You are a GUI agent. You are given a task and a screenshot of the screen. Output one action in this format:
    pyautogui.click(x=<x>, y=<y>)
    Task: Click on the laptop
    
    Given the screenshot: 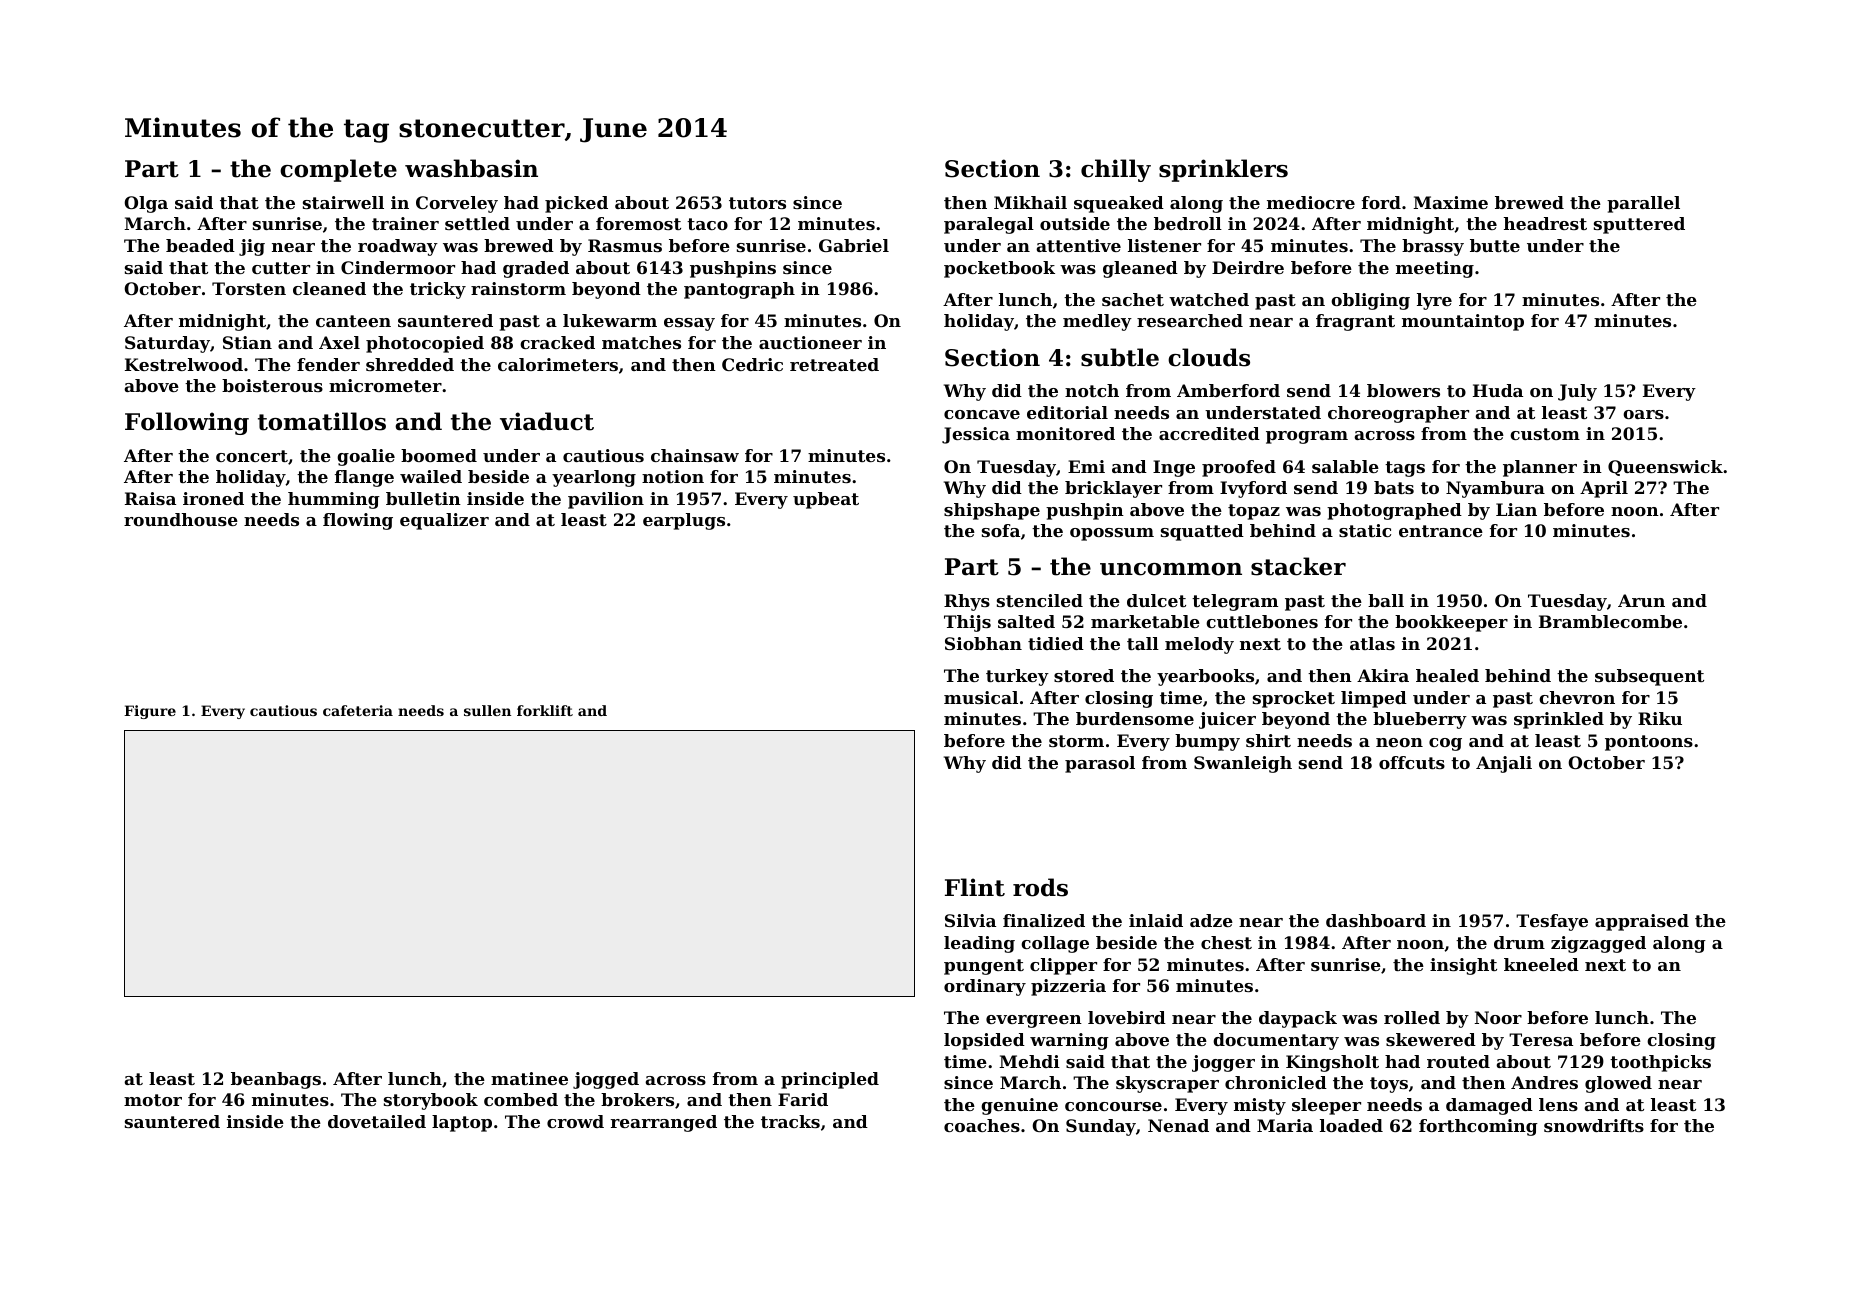 What is the action you would take?
    pyautogui.click(x=462, y=1123)
